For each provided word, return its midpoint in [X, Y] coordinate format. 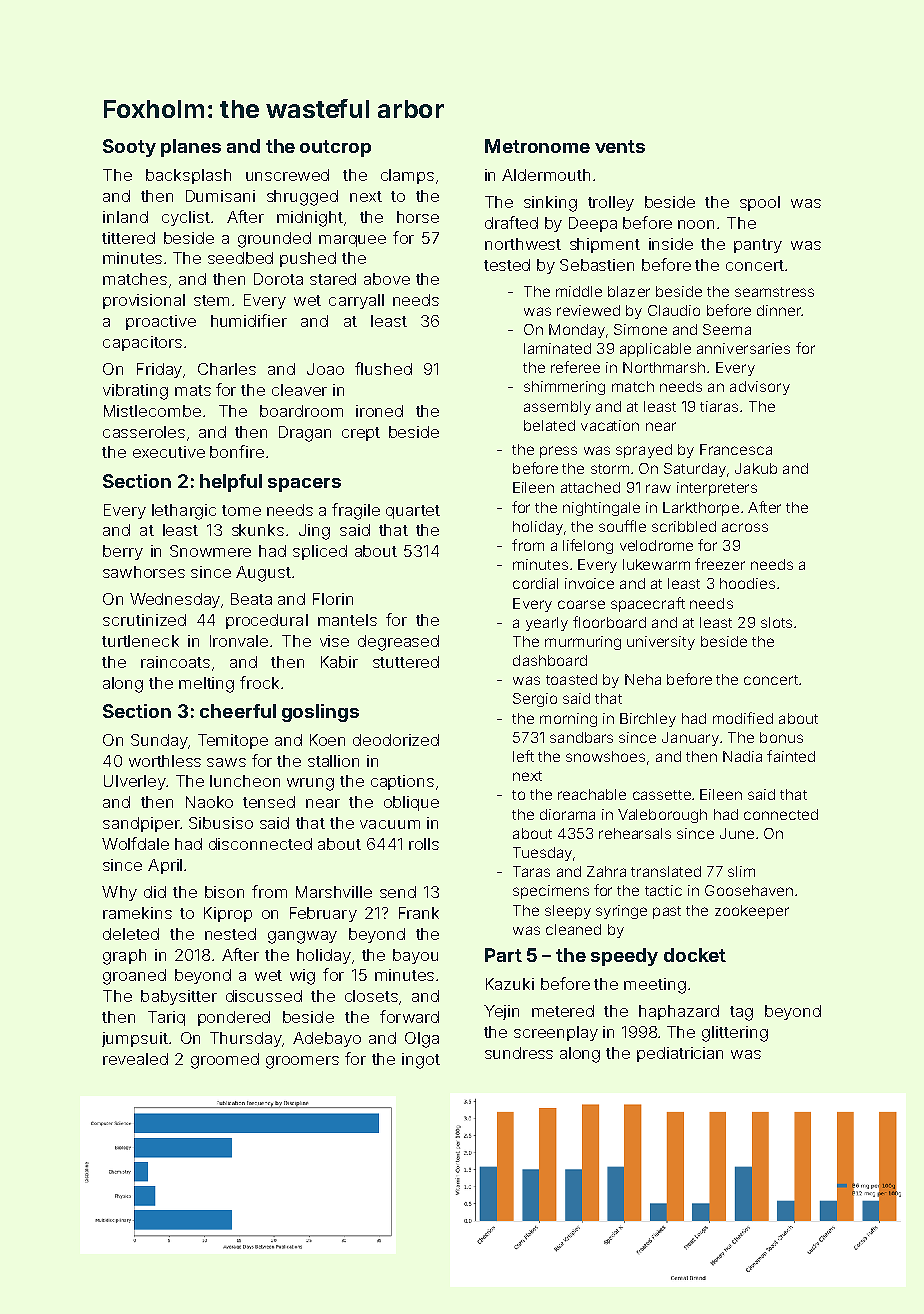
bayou [415, 956]
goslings [320, 713]
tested [507, 265]
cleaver [299, 390]
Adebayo [327, 1039]
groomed [225, 1061]
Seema [727, 329]
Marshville [334, 892]
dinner [779, 310]
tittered [128, 238]
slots [776, 622]
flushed [383, 368]
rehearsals [635, 833]
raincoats [175, 662]
